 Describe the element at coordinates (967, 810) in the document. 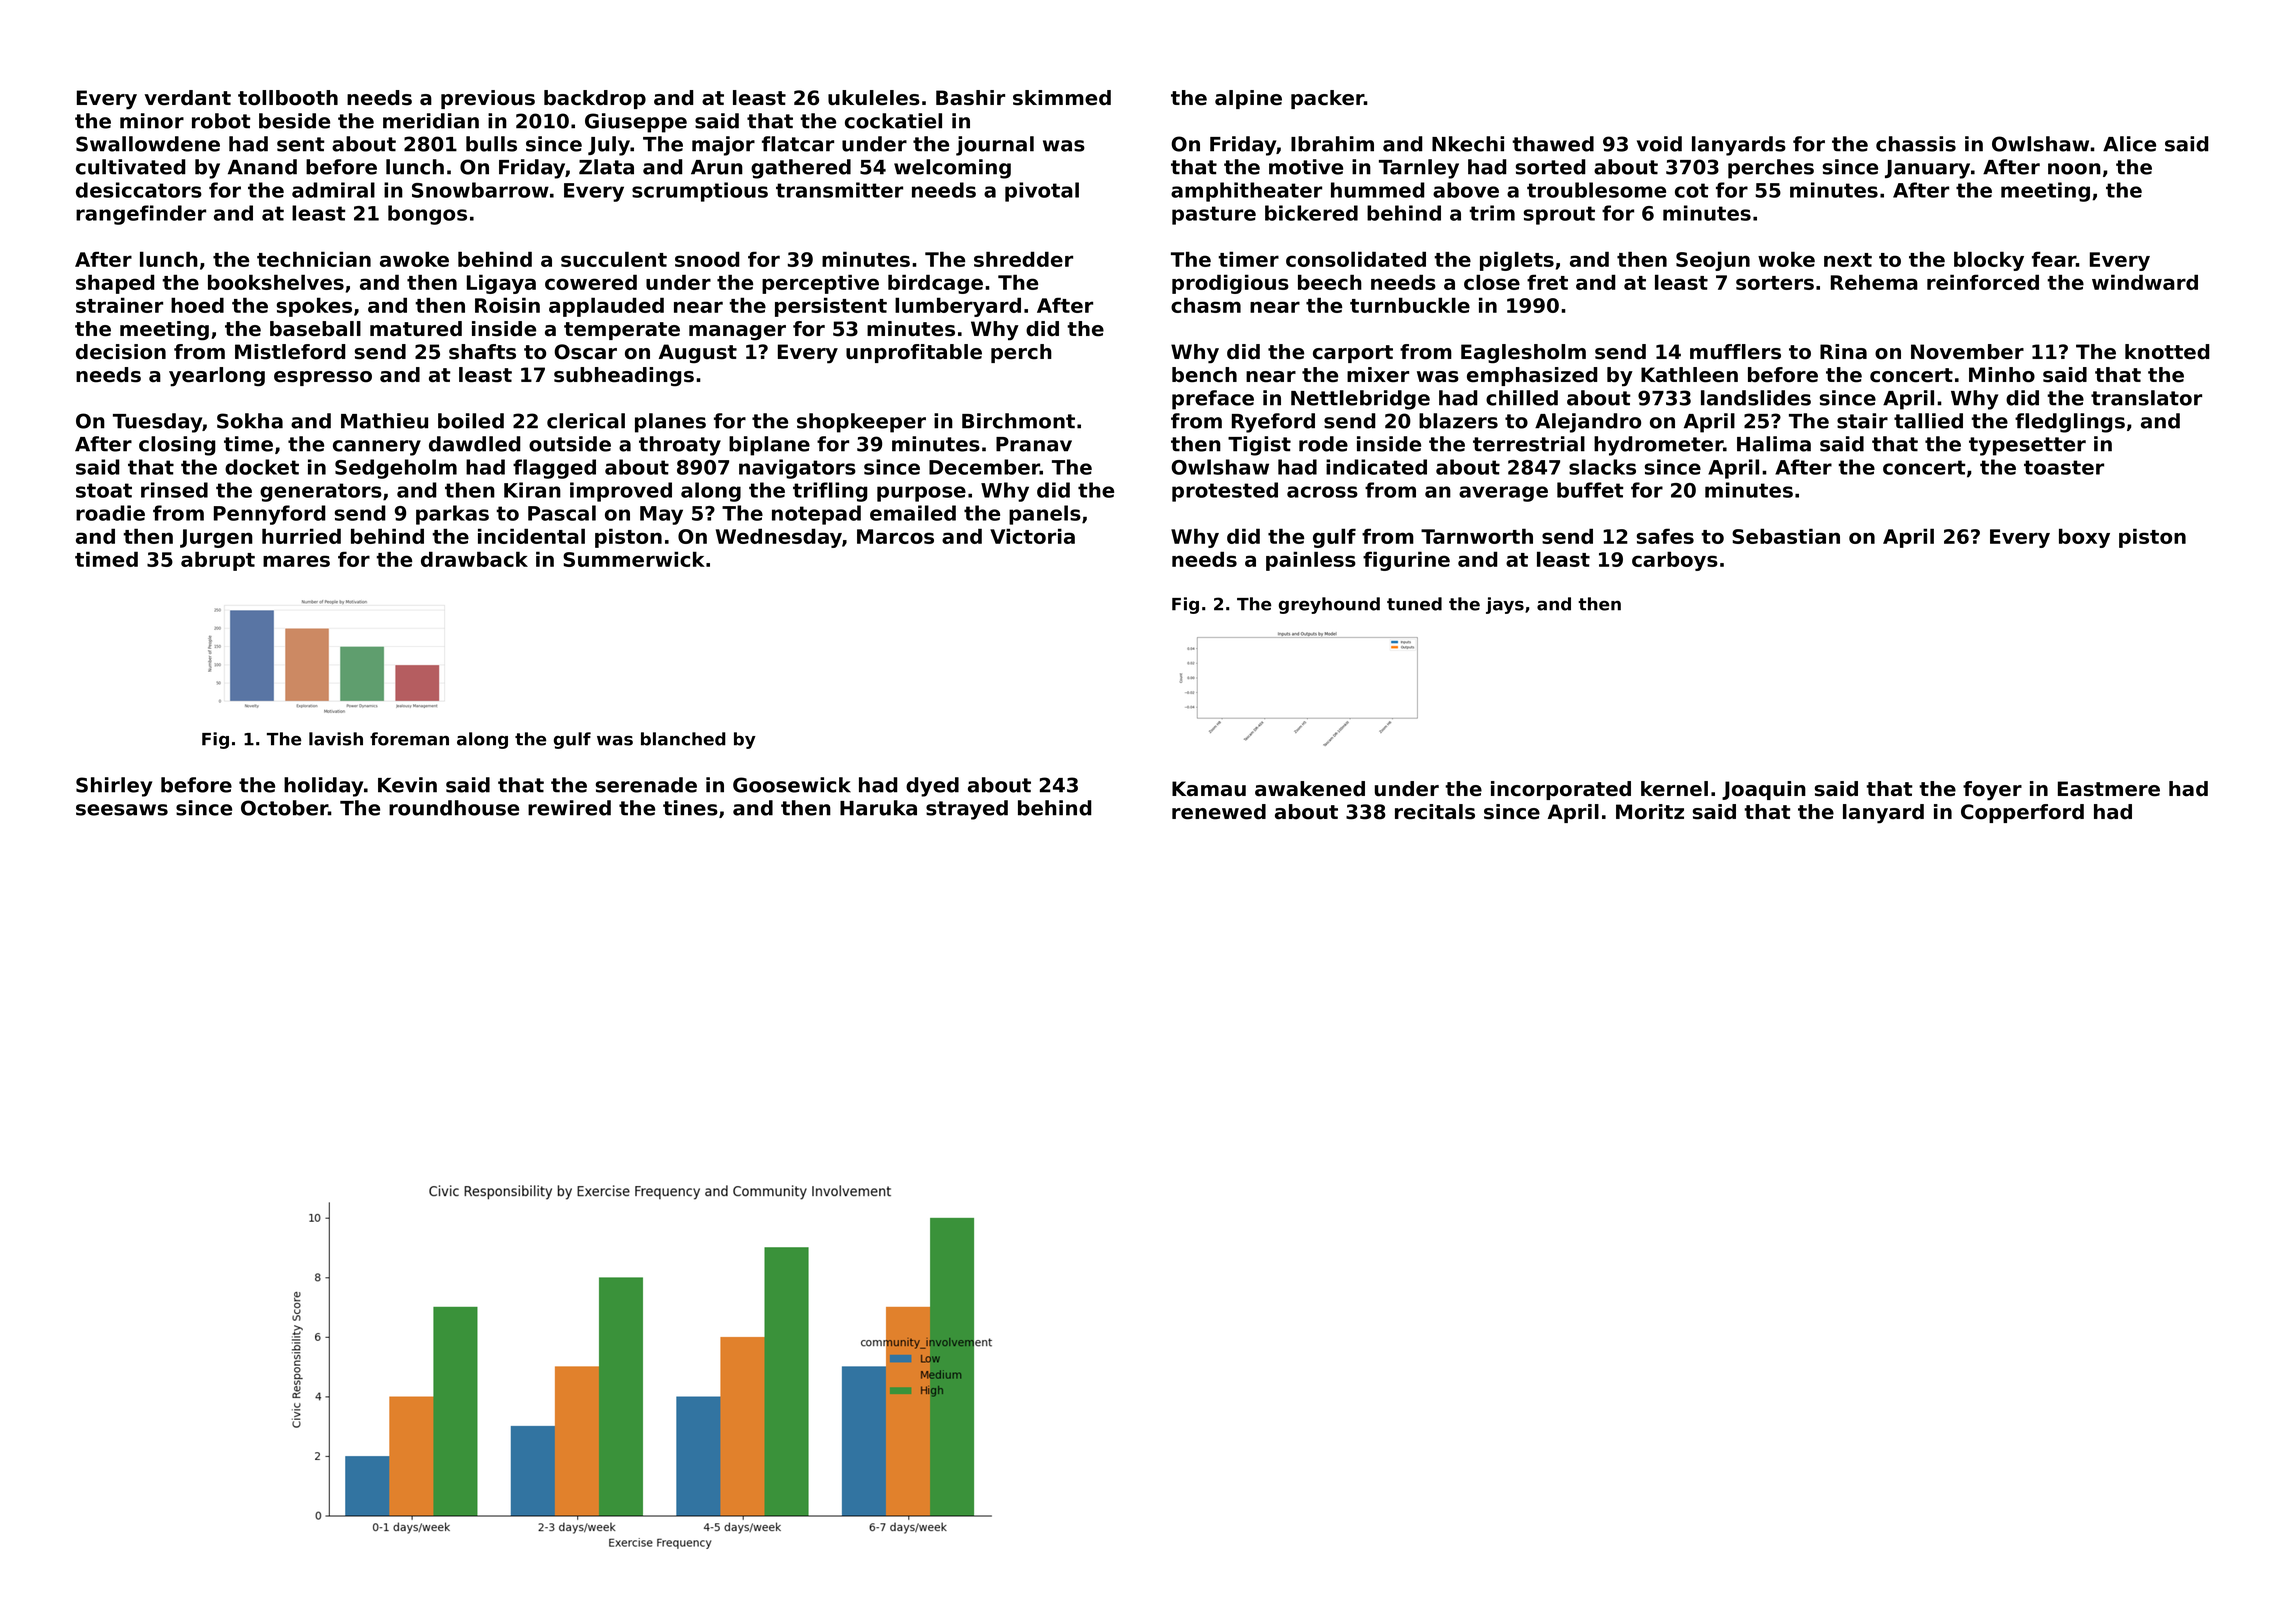

I see `strayed` at that location.
